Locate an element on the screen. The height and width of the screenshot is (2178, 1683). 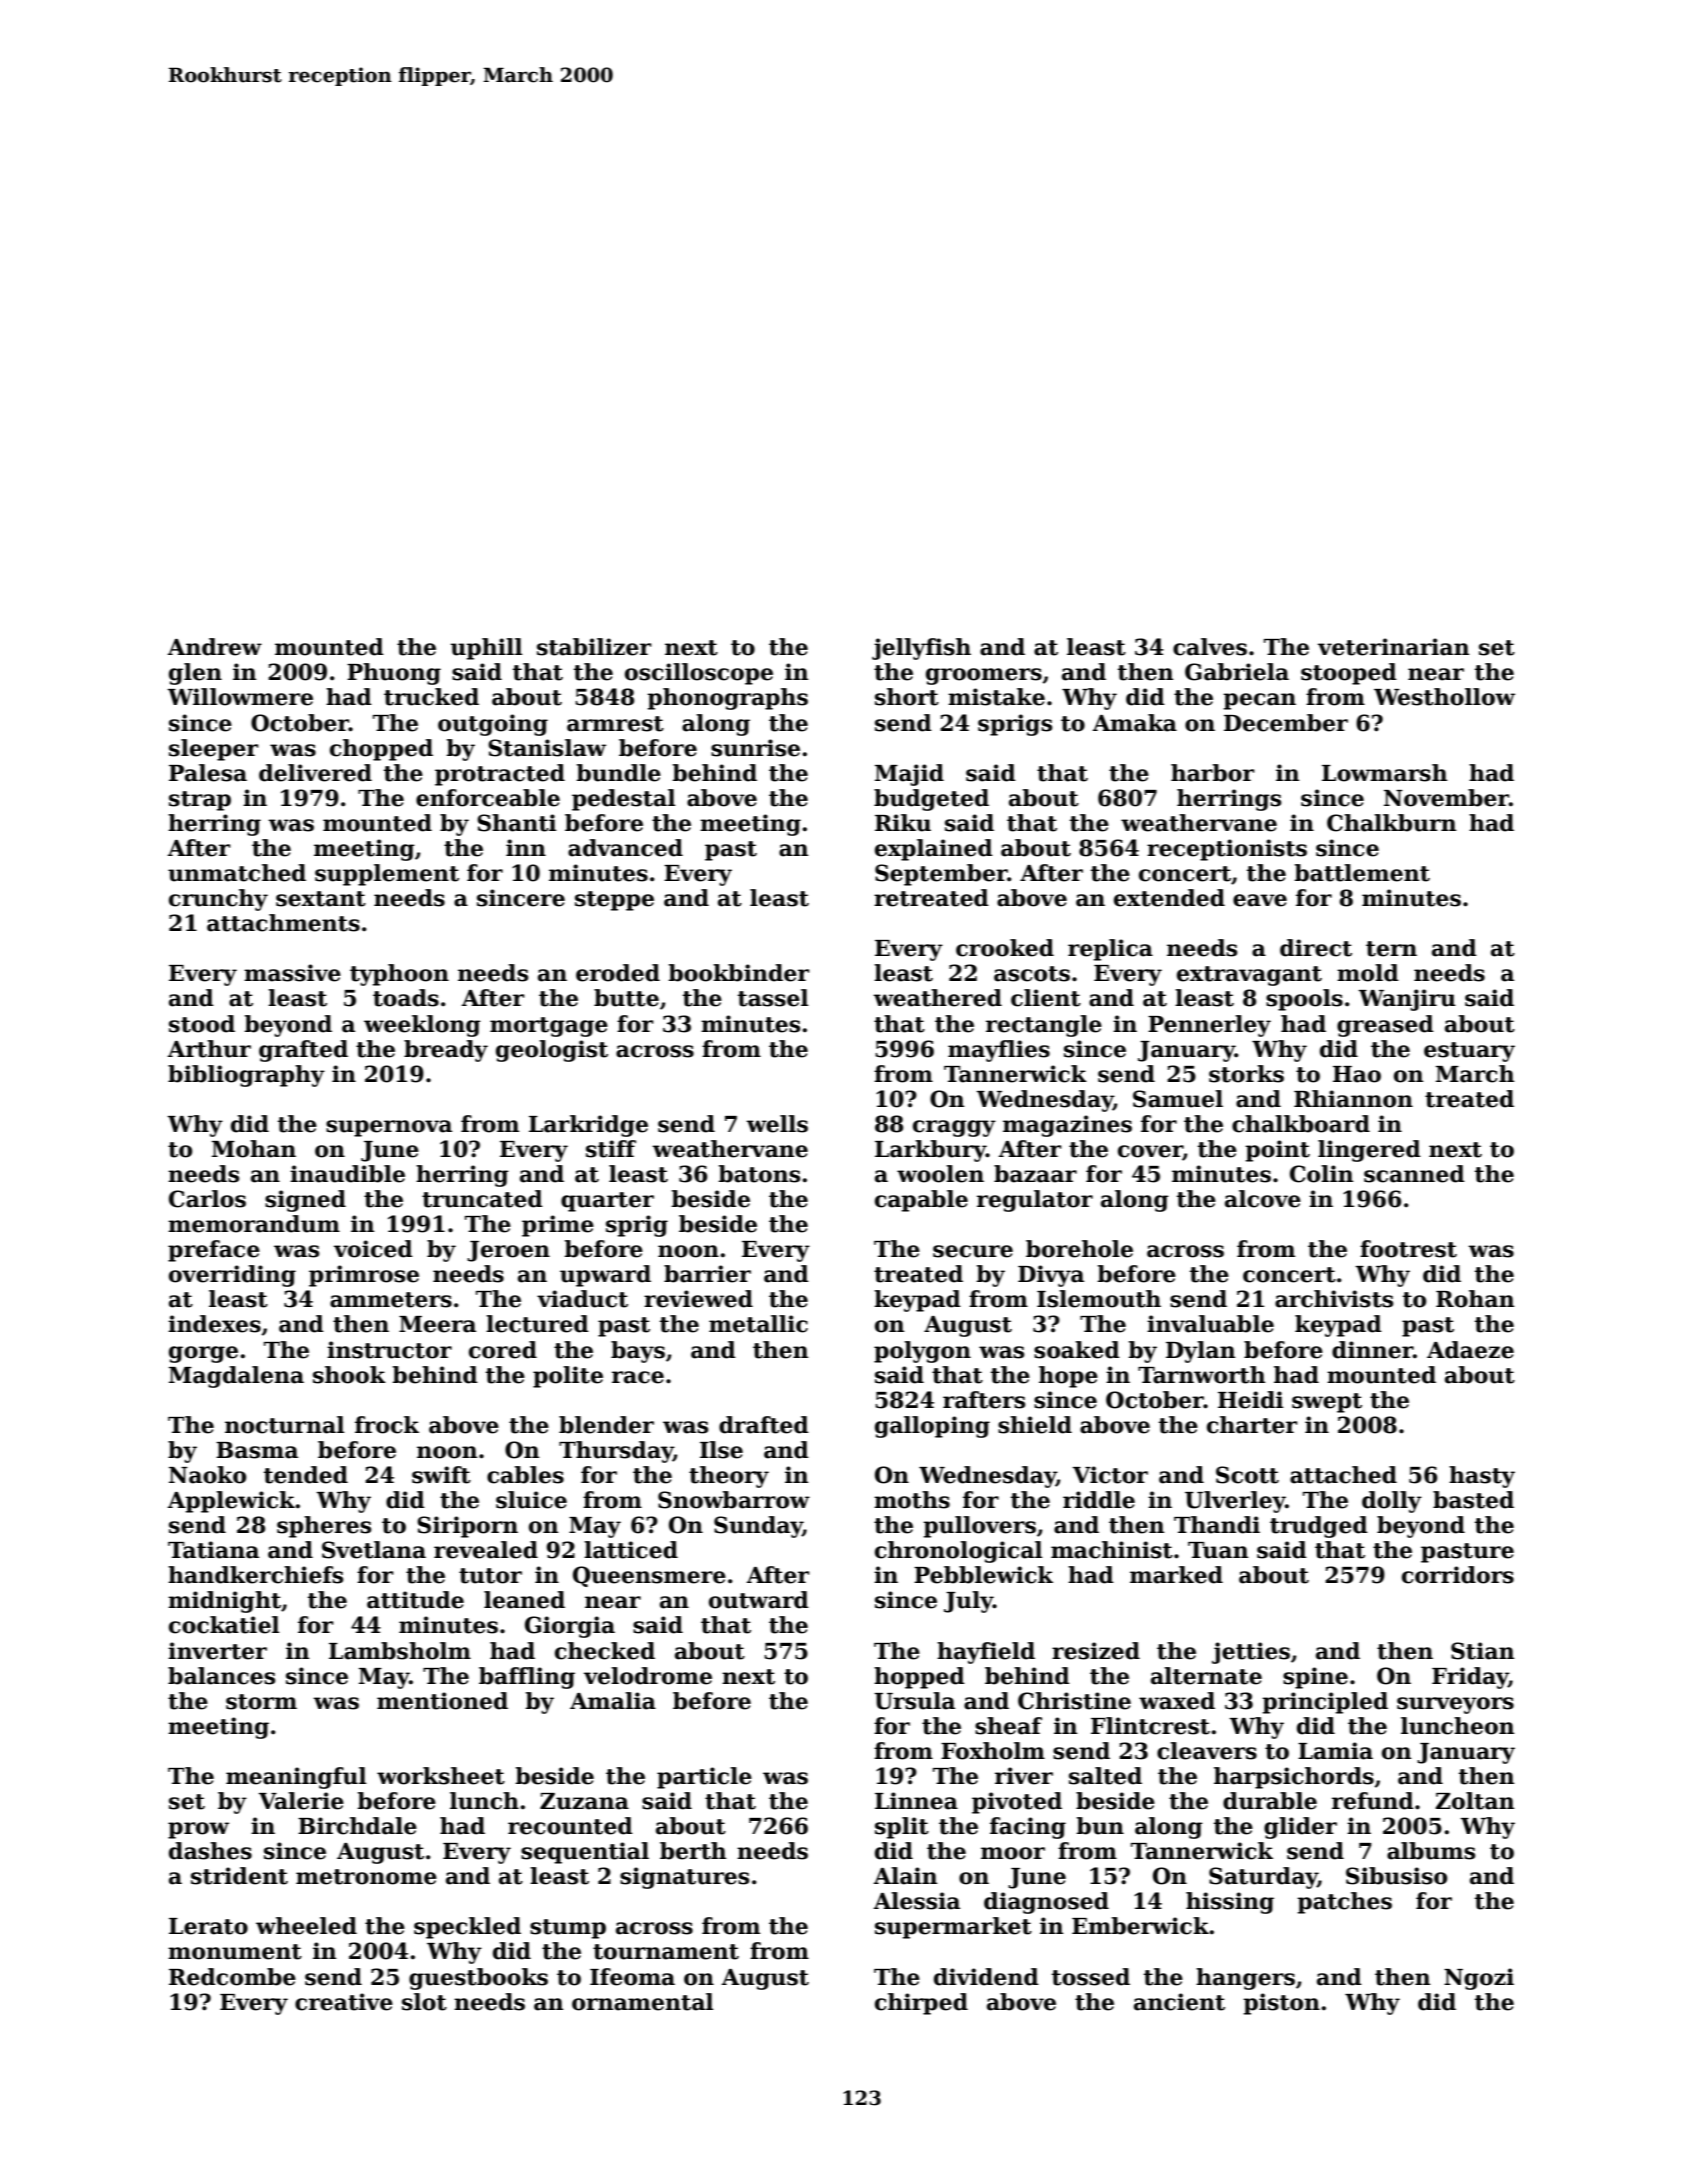
Dylan is located at coordinates (1201, 1352).
